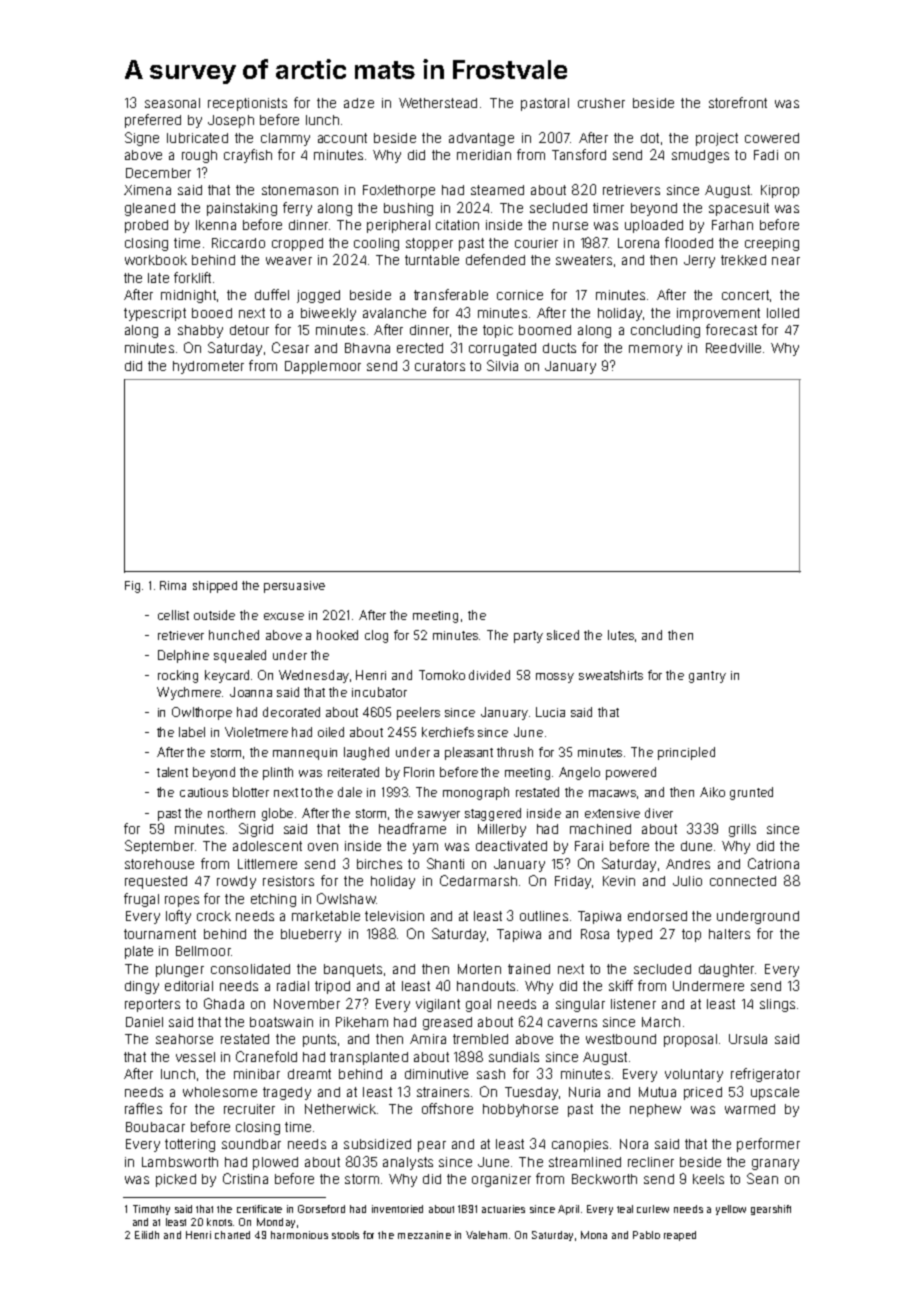 The height and width of the screenshot is (1308, 924). Describe the element at coordinates (738, 102) in the screenshot. I see `storefront` at that location.
